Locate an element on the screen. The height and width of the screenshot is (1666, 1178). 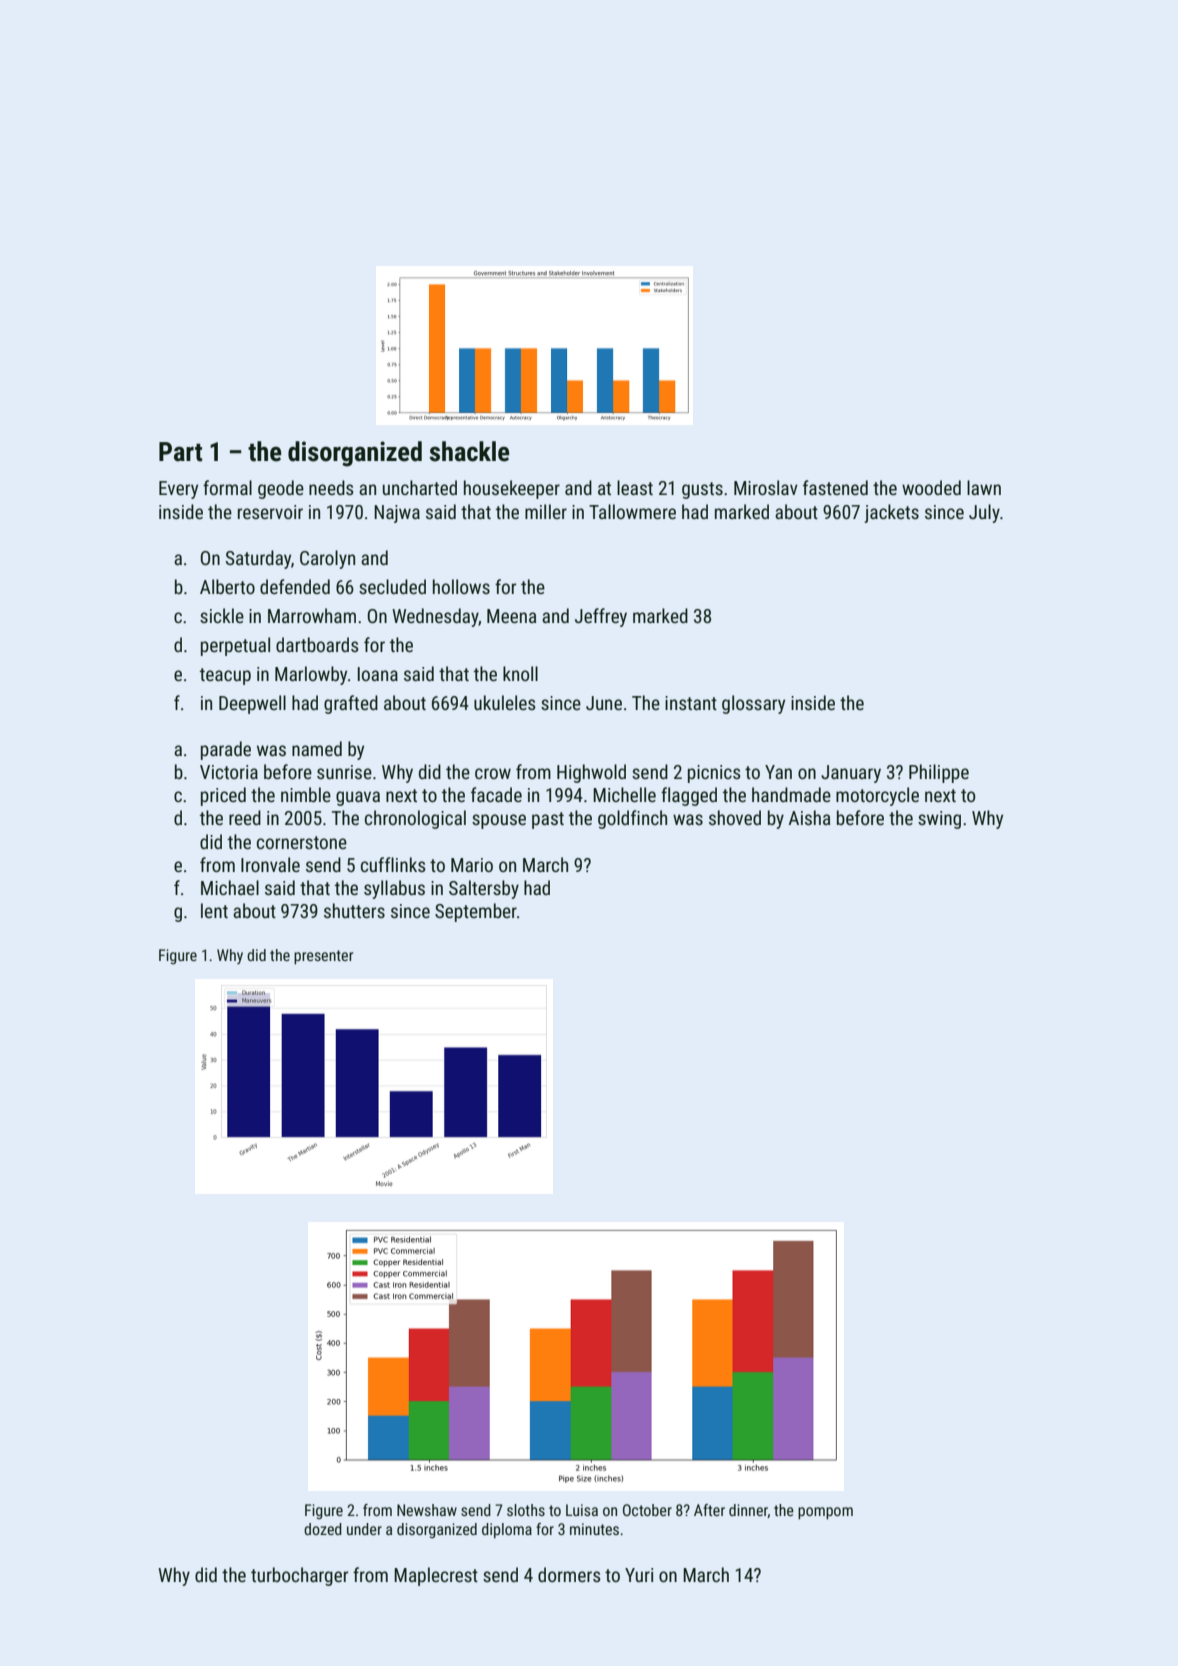
After is located at coordinates (709, 1510).
